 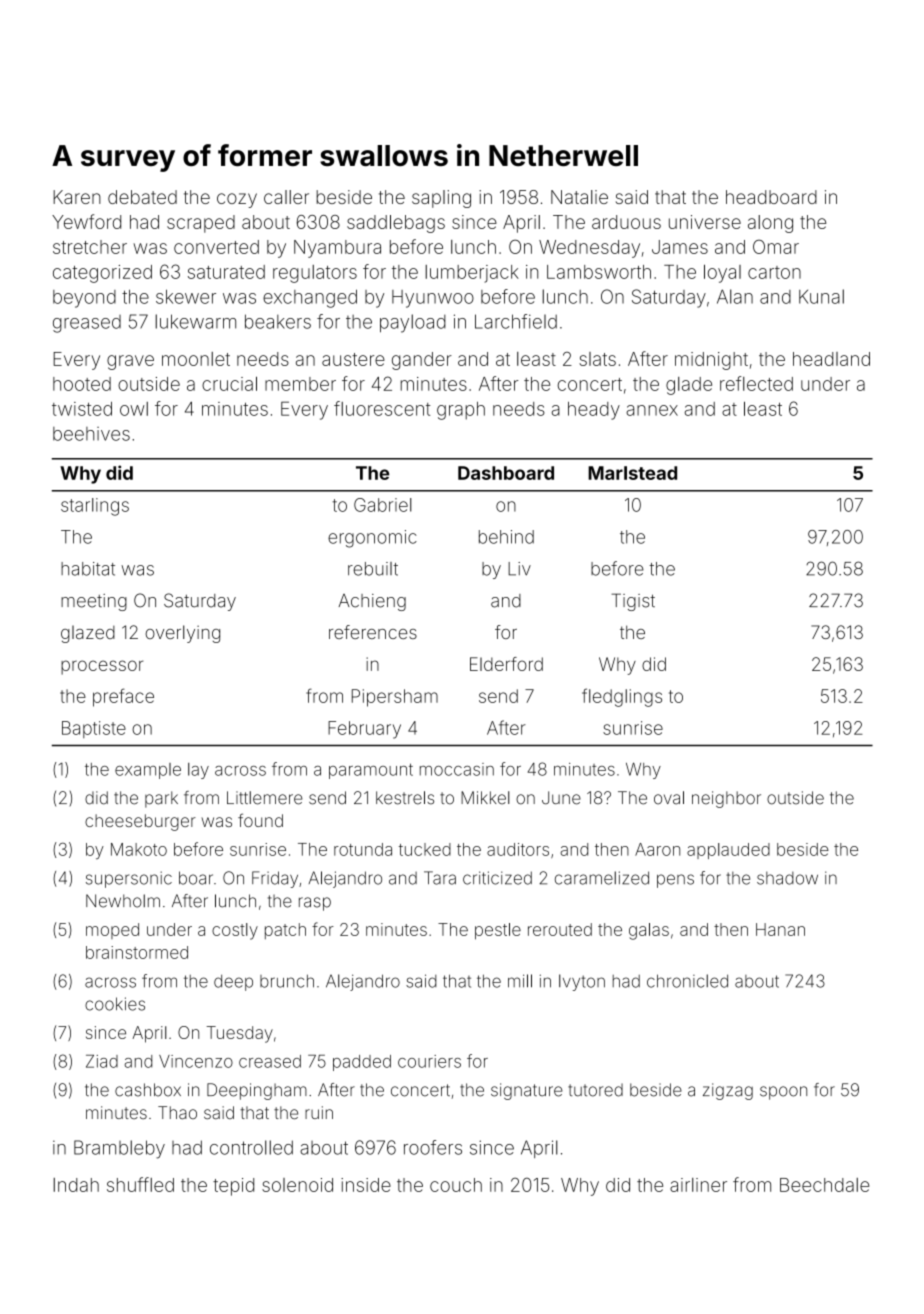 I want to click on starlings, so click(x=95, y=507).
